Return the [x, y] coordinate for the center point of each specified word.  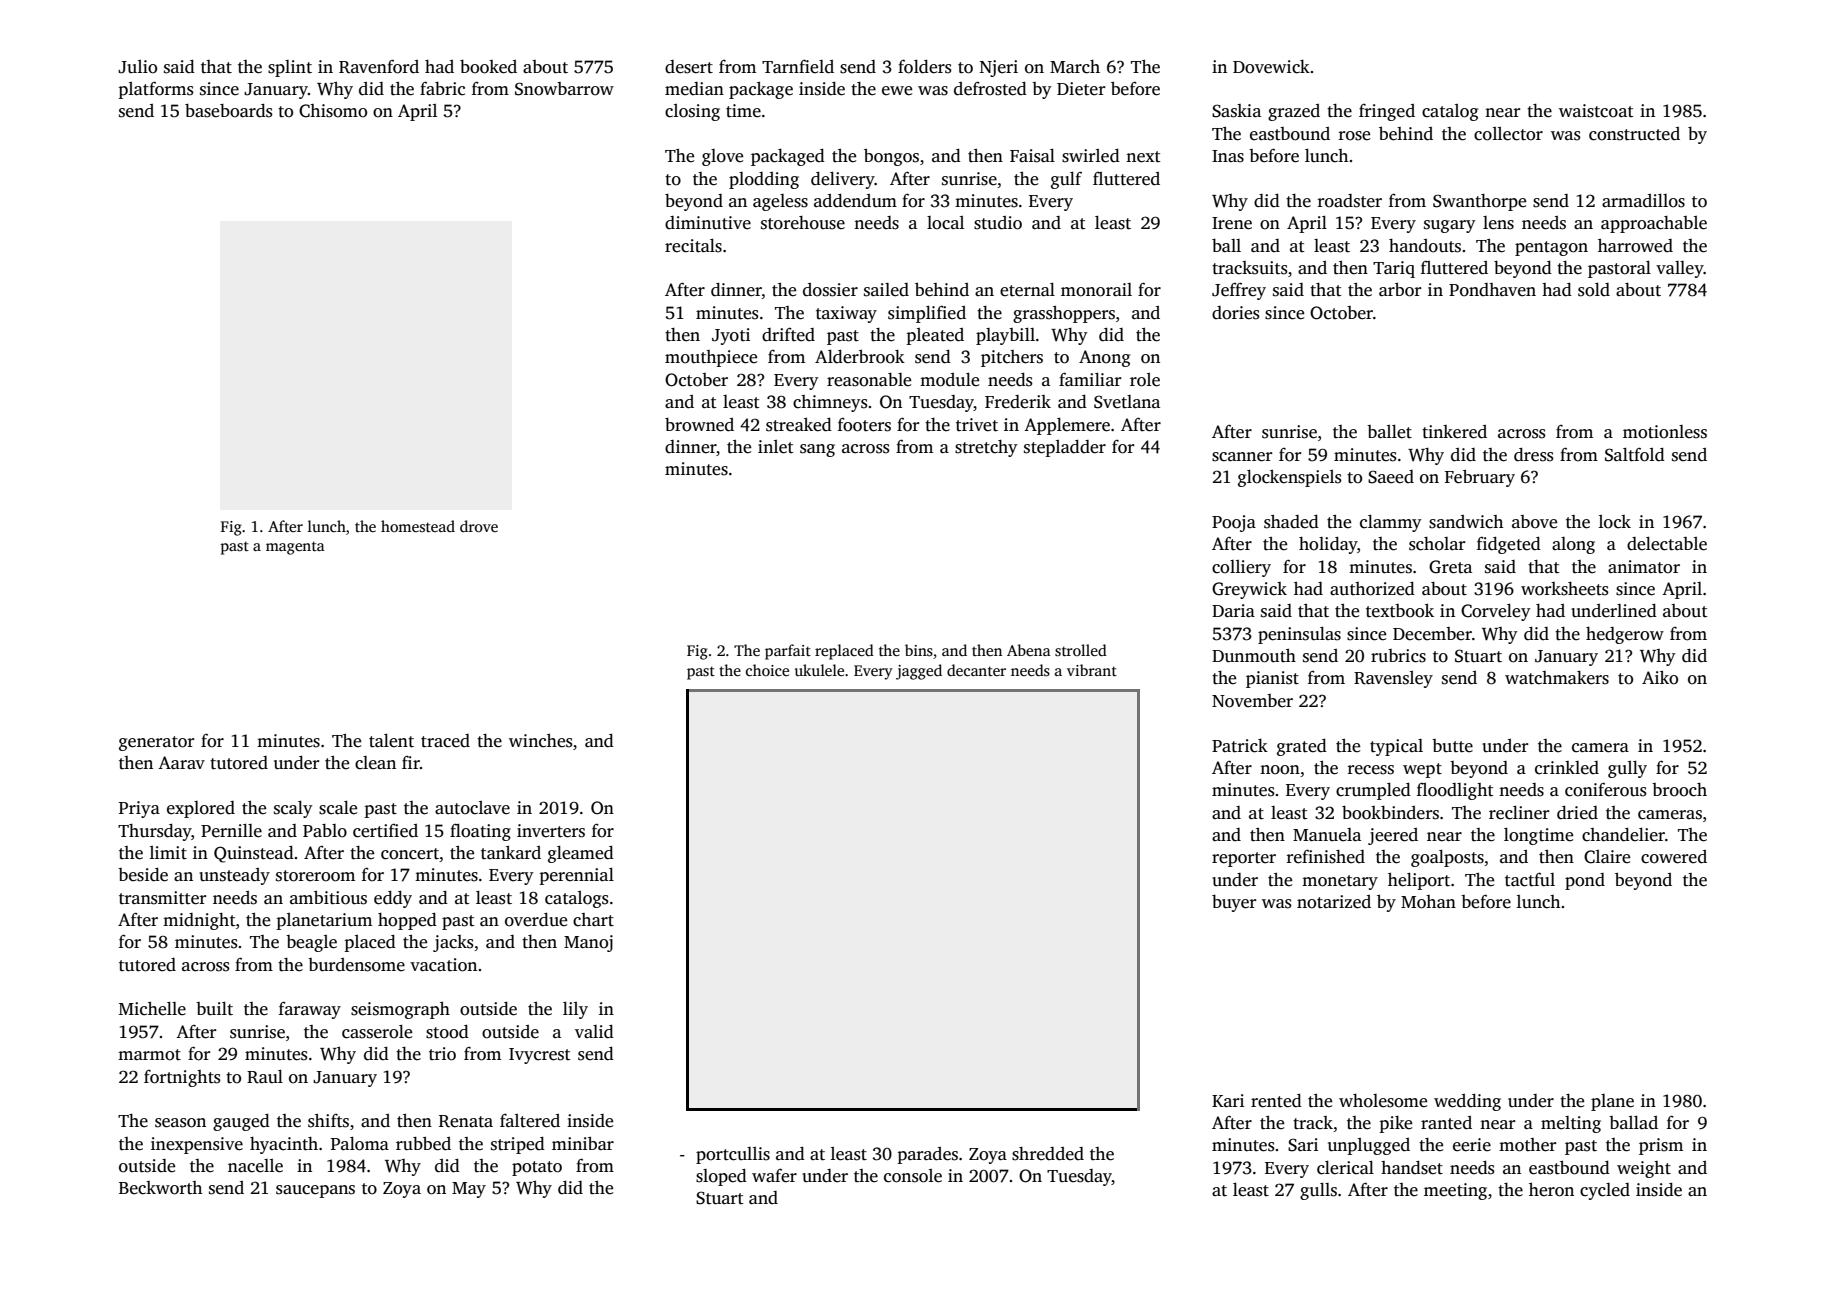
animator [1644, 567]
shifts [328, 1121]
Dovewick [1271, 67]
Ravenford [379, 66]
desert [689, 67]
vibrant [1092, 670]
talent [391, 741]
